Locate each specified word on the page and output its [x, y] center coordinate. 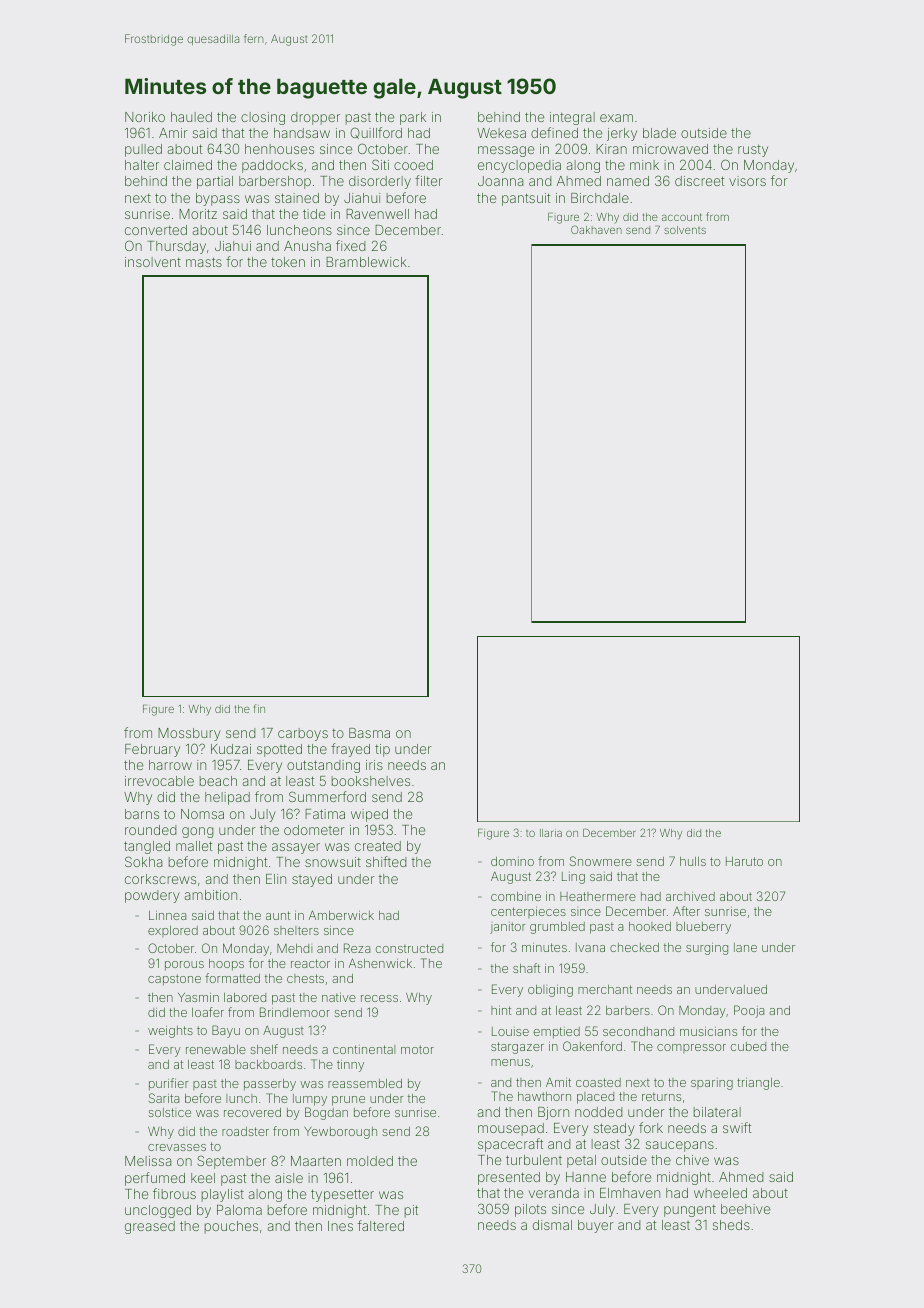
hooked [650, 926]
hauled [191, 117]
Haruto [744, 861]
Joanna [501, 181]
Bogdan [326, 1113]
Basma [369, 733]
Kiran [611, 149]
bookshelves [371, 781]
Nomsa [202, 814]
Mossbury [189, 734]
